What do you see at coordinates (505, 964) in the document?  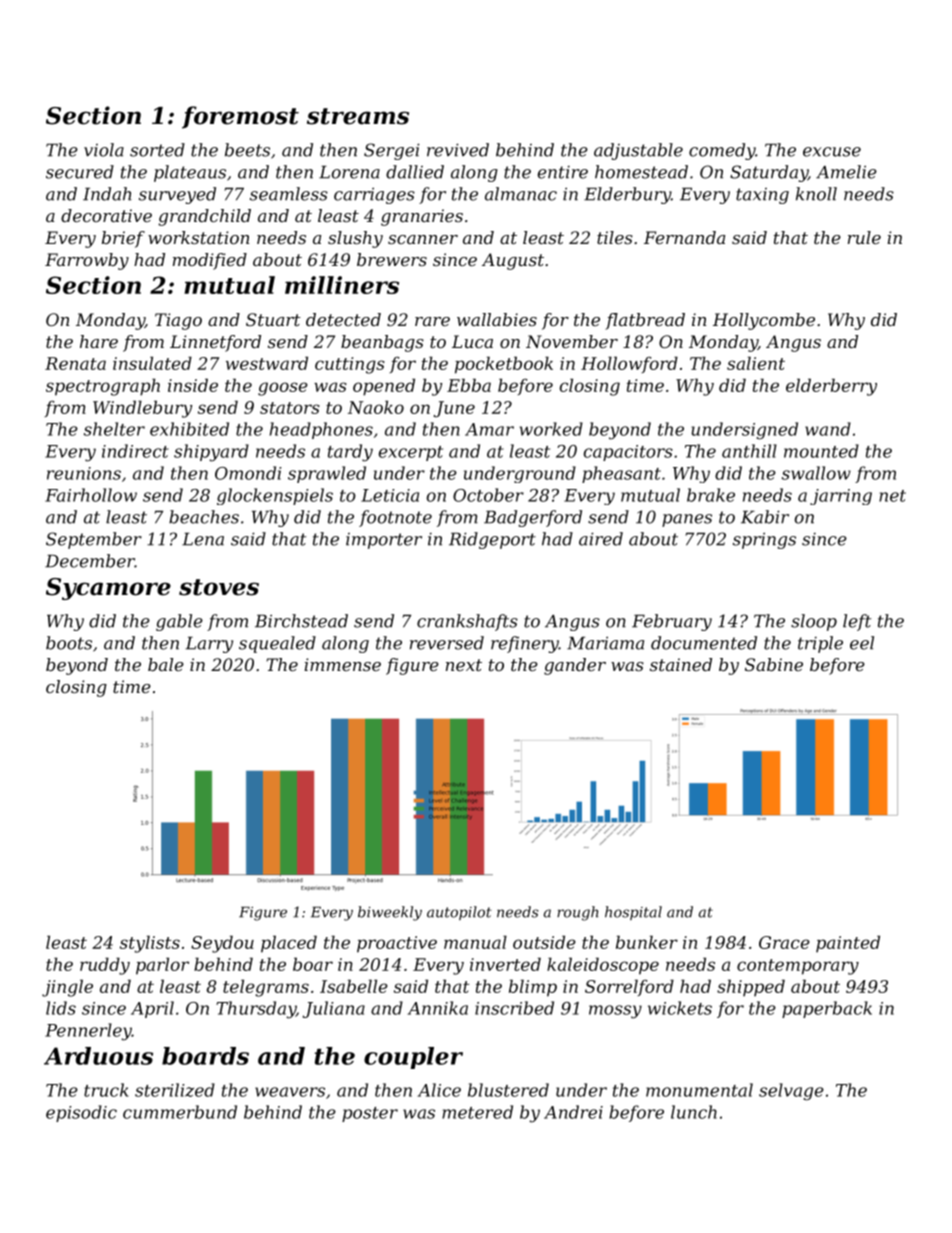 I see `inverted` at bounding box center [505, 964].
